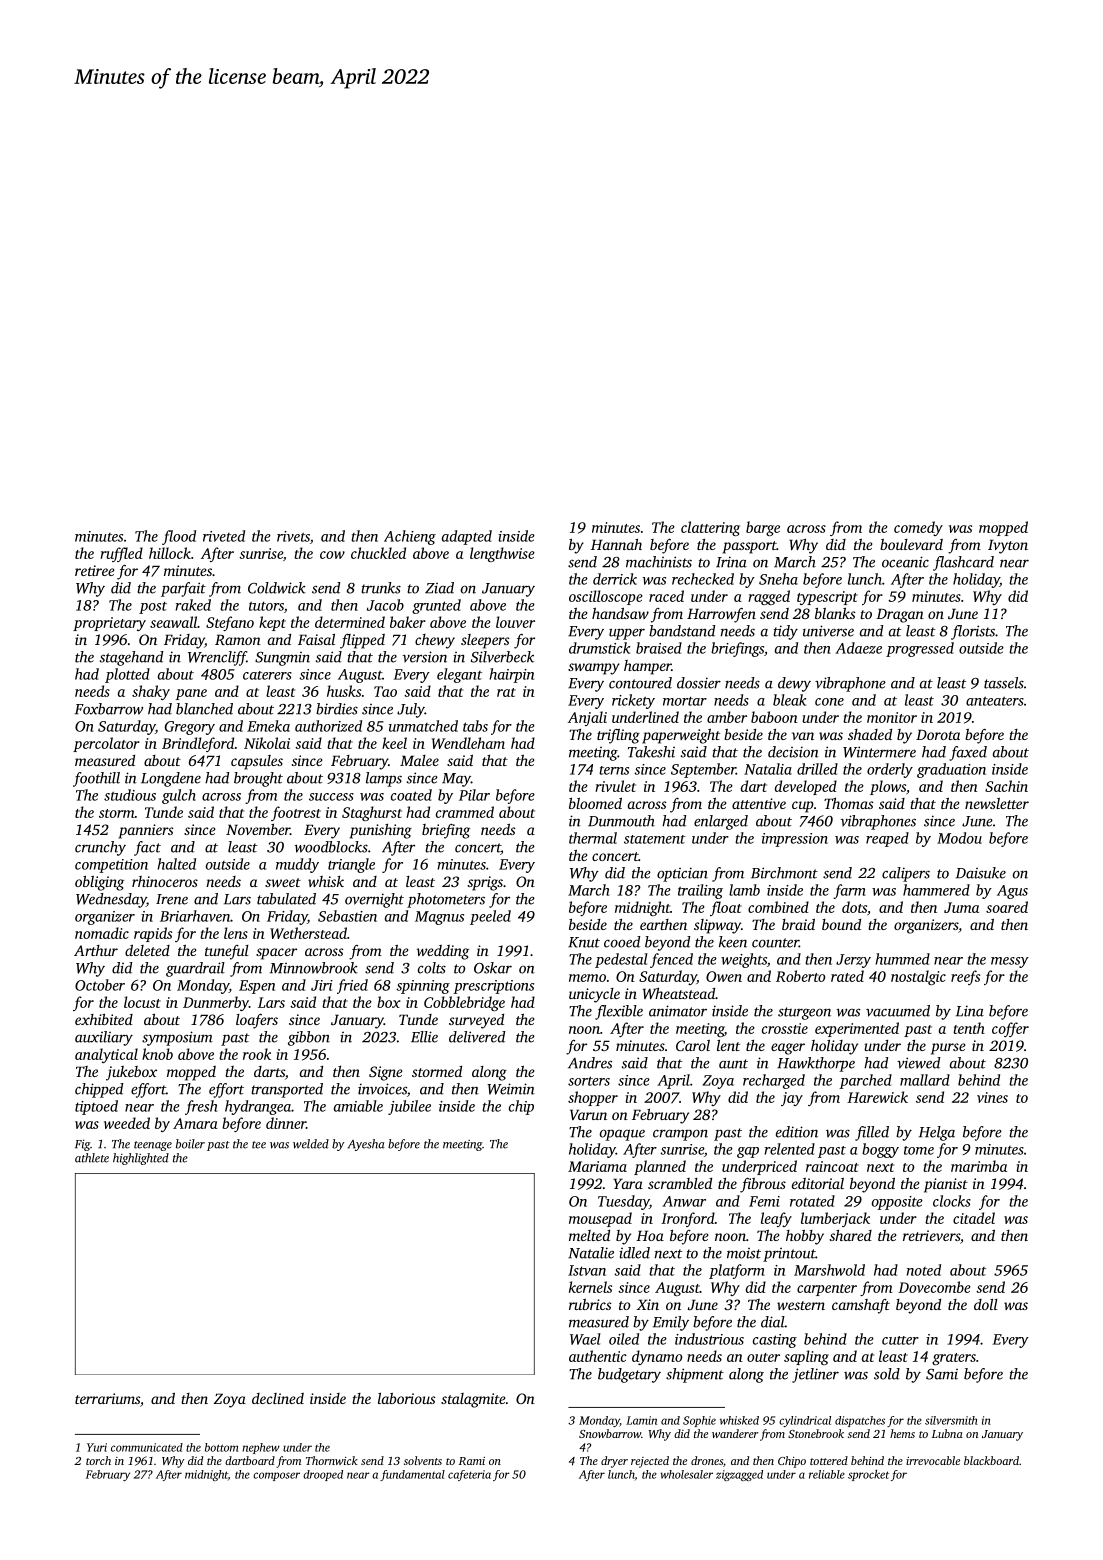  Describe the element at coordinates (472, 1461) in the document. I see `Rami` at that location.
